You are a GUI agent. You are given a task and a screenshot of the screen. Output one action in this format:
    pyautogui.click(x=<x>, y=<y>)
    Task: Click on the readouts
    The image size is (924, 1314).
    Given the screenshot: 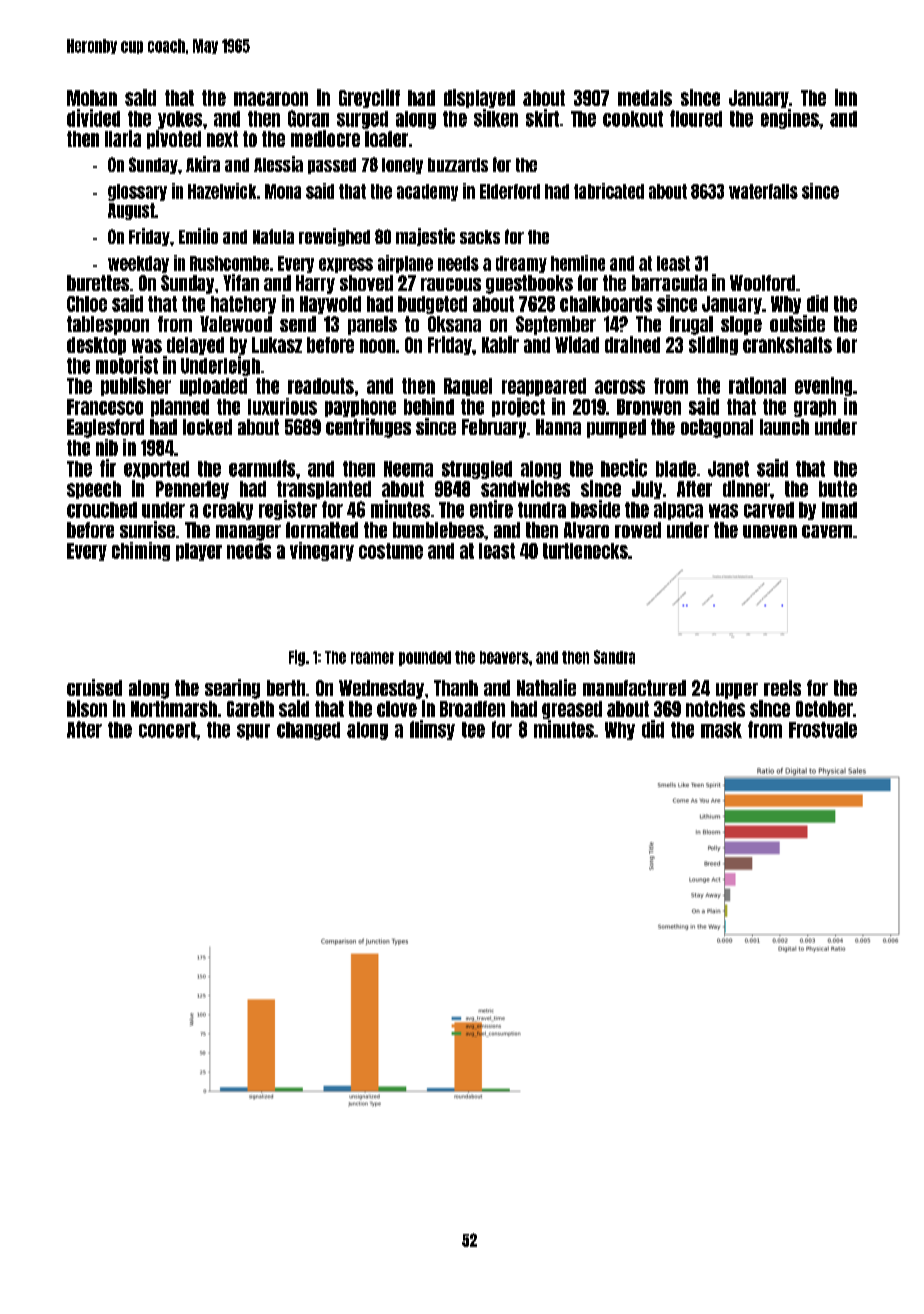 What is the action you would take?
    pyautogui.click(x=321, y=386)
